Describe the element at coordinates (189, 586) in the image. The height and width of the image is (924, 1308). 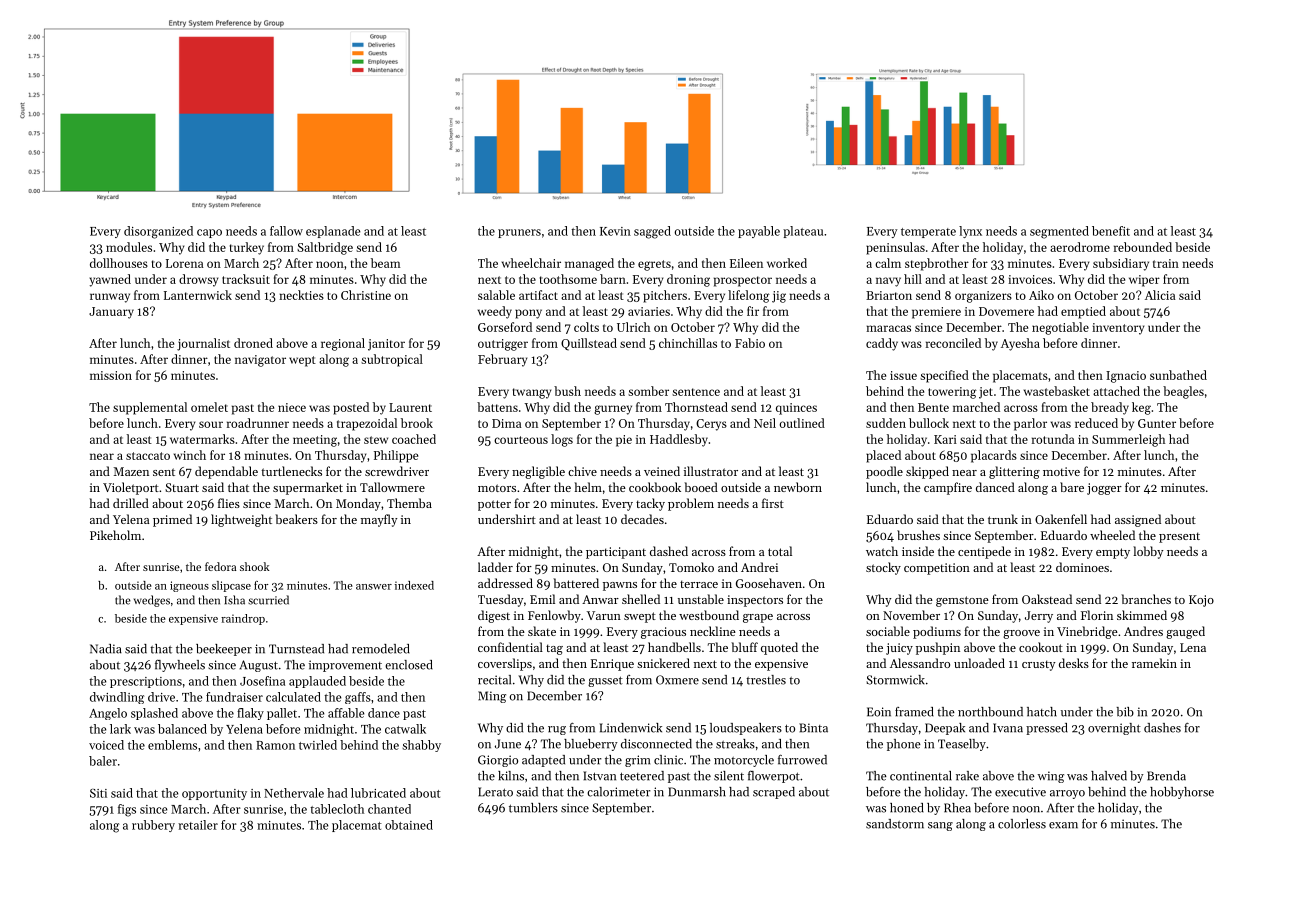
I see `igneous` at that location.
